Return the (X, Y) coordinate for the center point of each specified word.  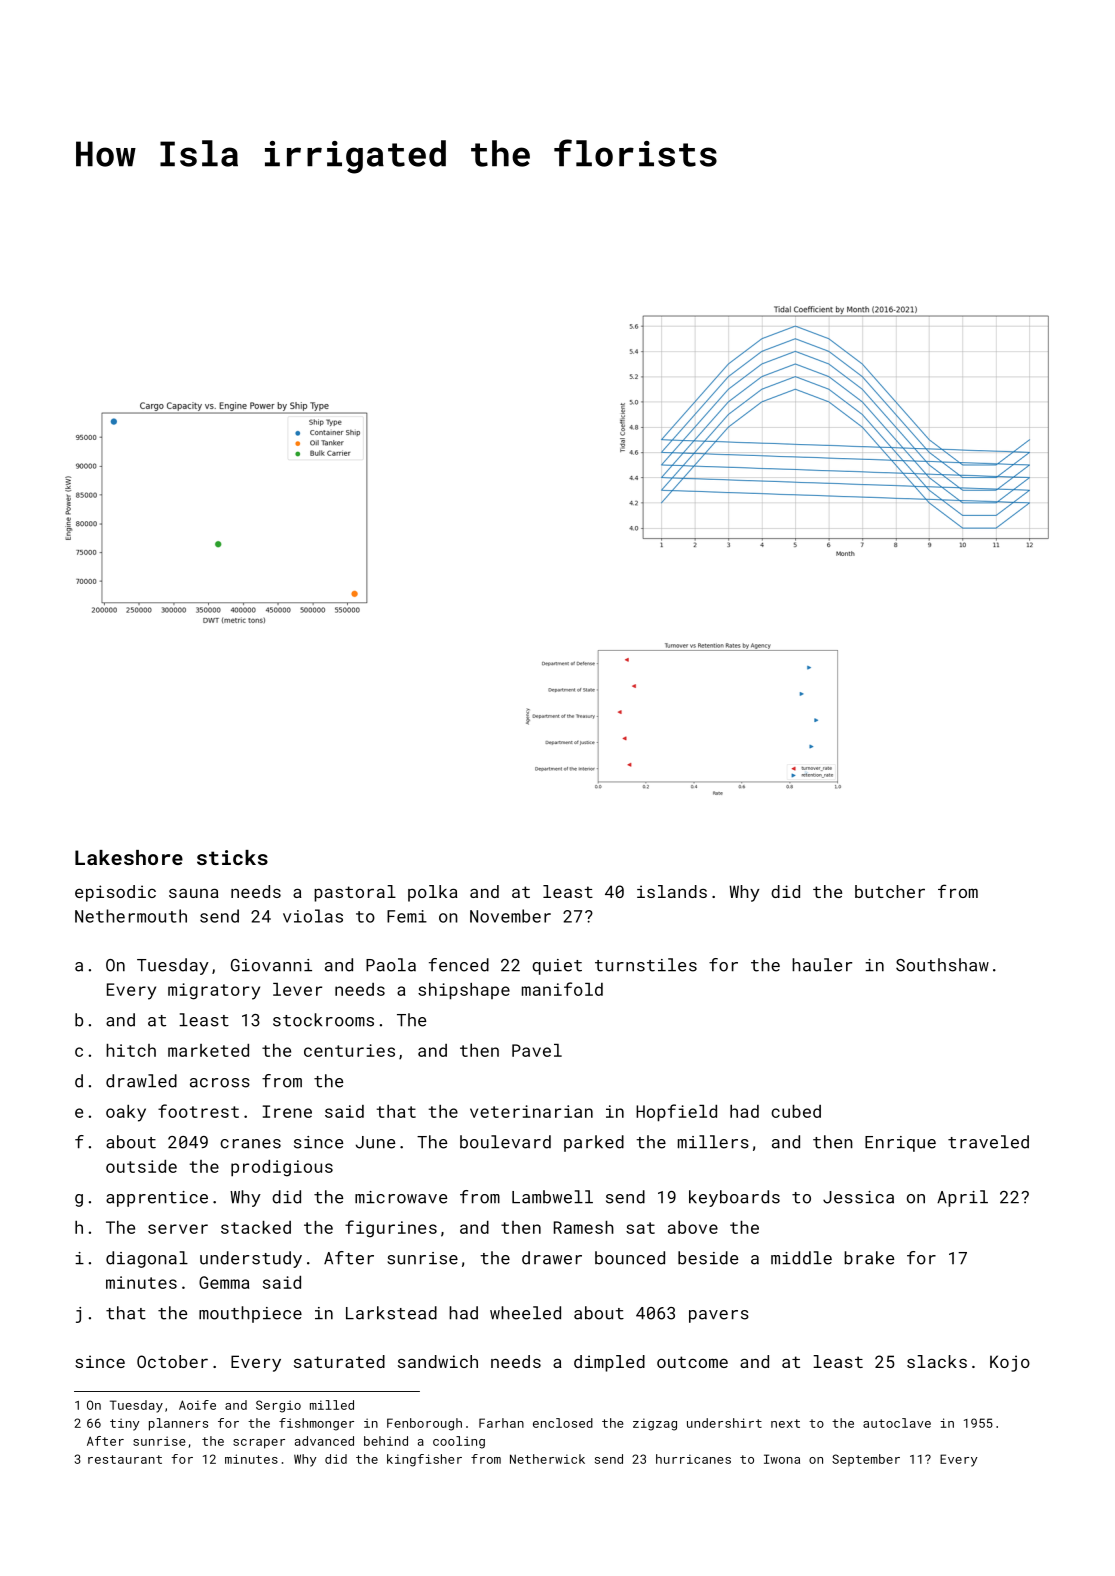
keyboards (734, 1198)
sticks (232, 857)
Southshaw (942, 965)
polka (433, 893)
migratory (214, 991)
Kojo (1010, 1363)
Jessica (858, 1197)
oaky (126, 1113)
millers (713, 1142)
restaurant (125, 1459)
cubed (796, 1111)
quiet (557, 967)
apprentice (157, 1199)
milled (332, 1405)
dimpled (609, 1363)
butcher (890, 891)
